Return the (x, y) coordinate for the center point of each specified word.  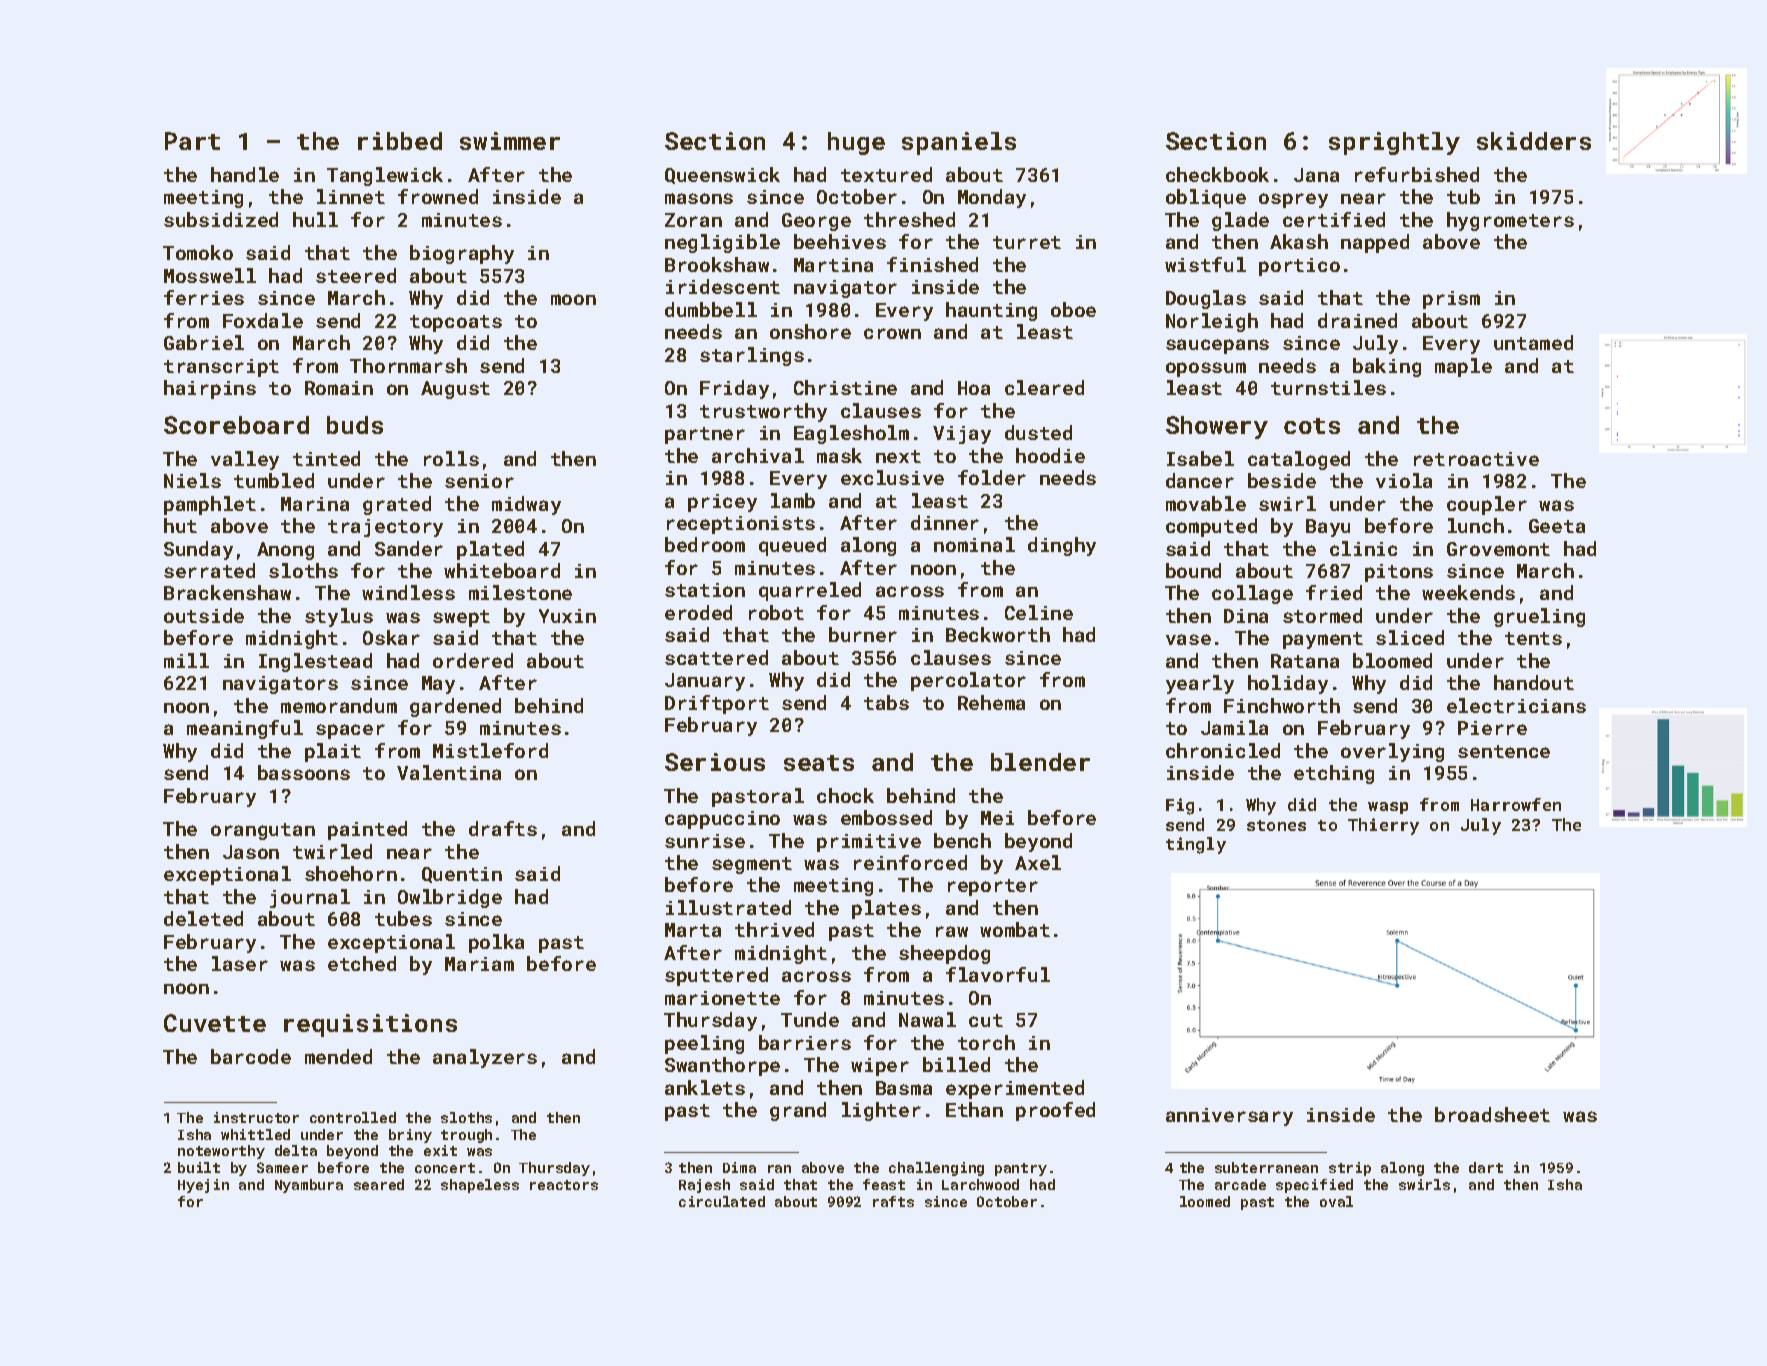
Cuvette (215, 1023)
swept (461, 618)
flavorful (998, 974)
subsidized (221, 219)
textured (886, 174)
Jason (251, 852)
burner (863, 634)
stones (1276, 825)
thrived (774, 929)
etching (1334, 774)
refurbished (1417, 174)
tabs (886, 702)
